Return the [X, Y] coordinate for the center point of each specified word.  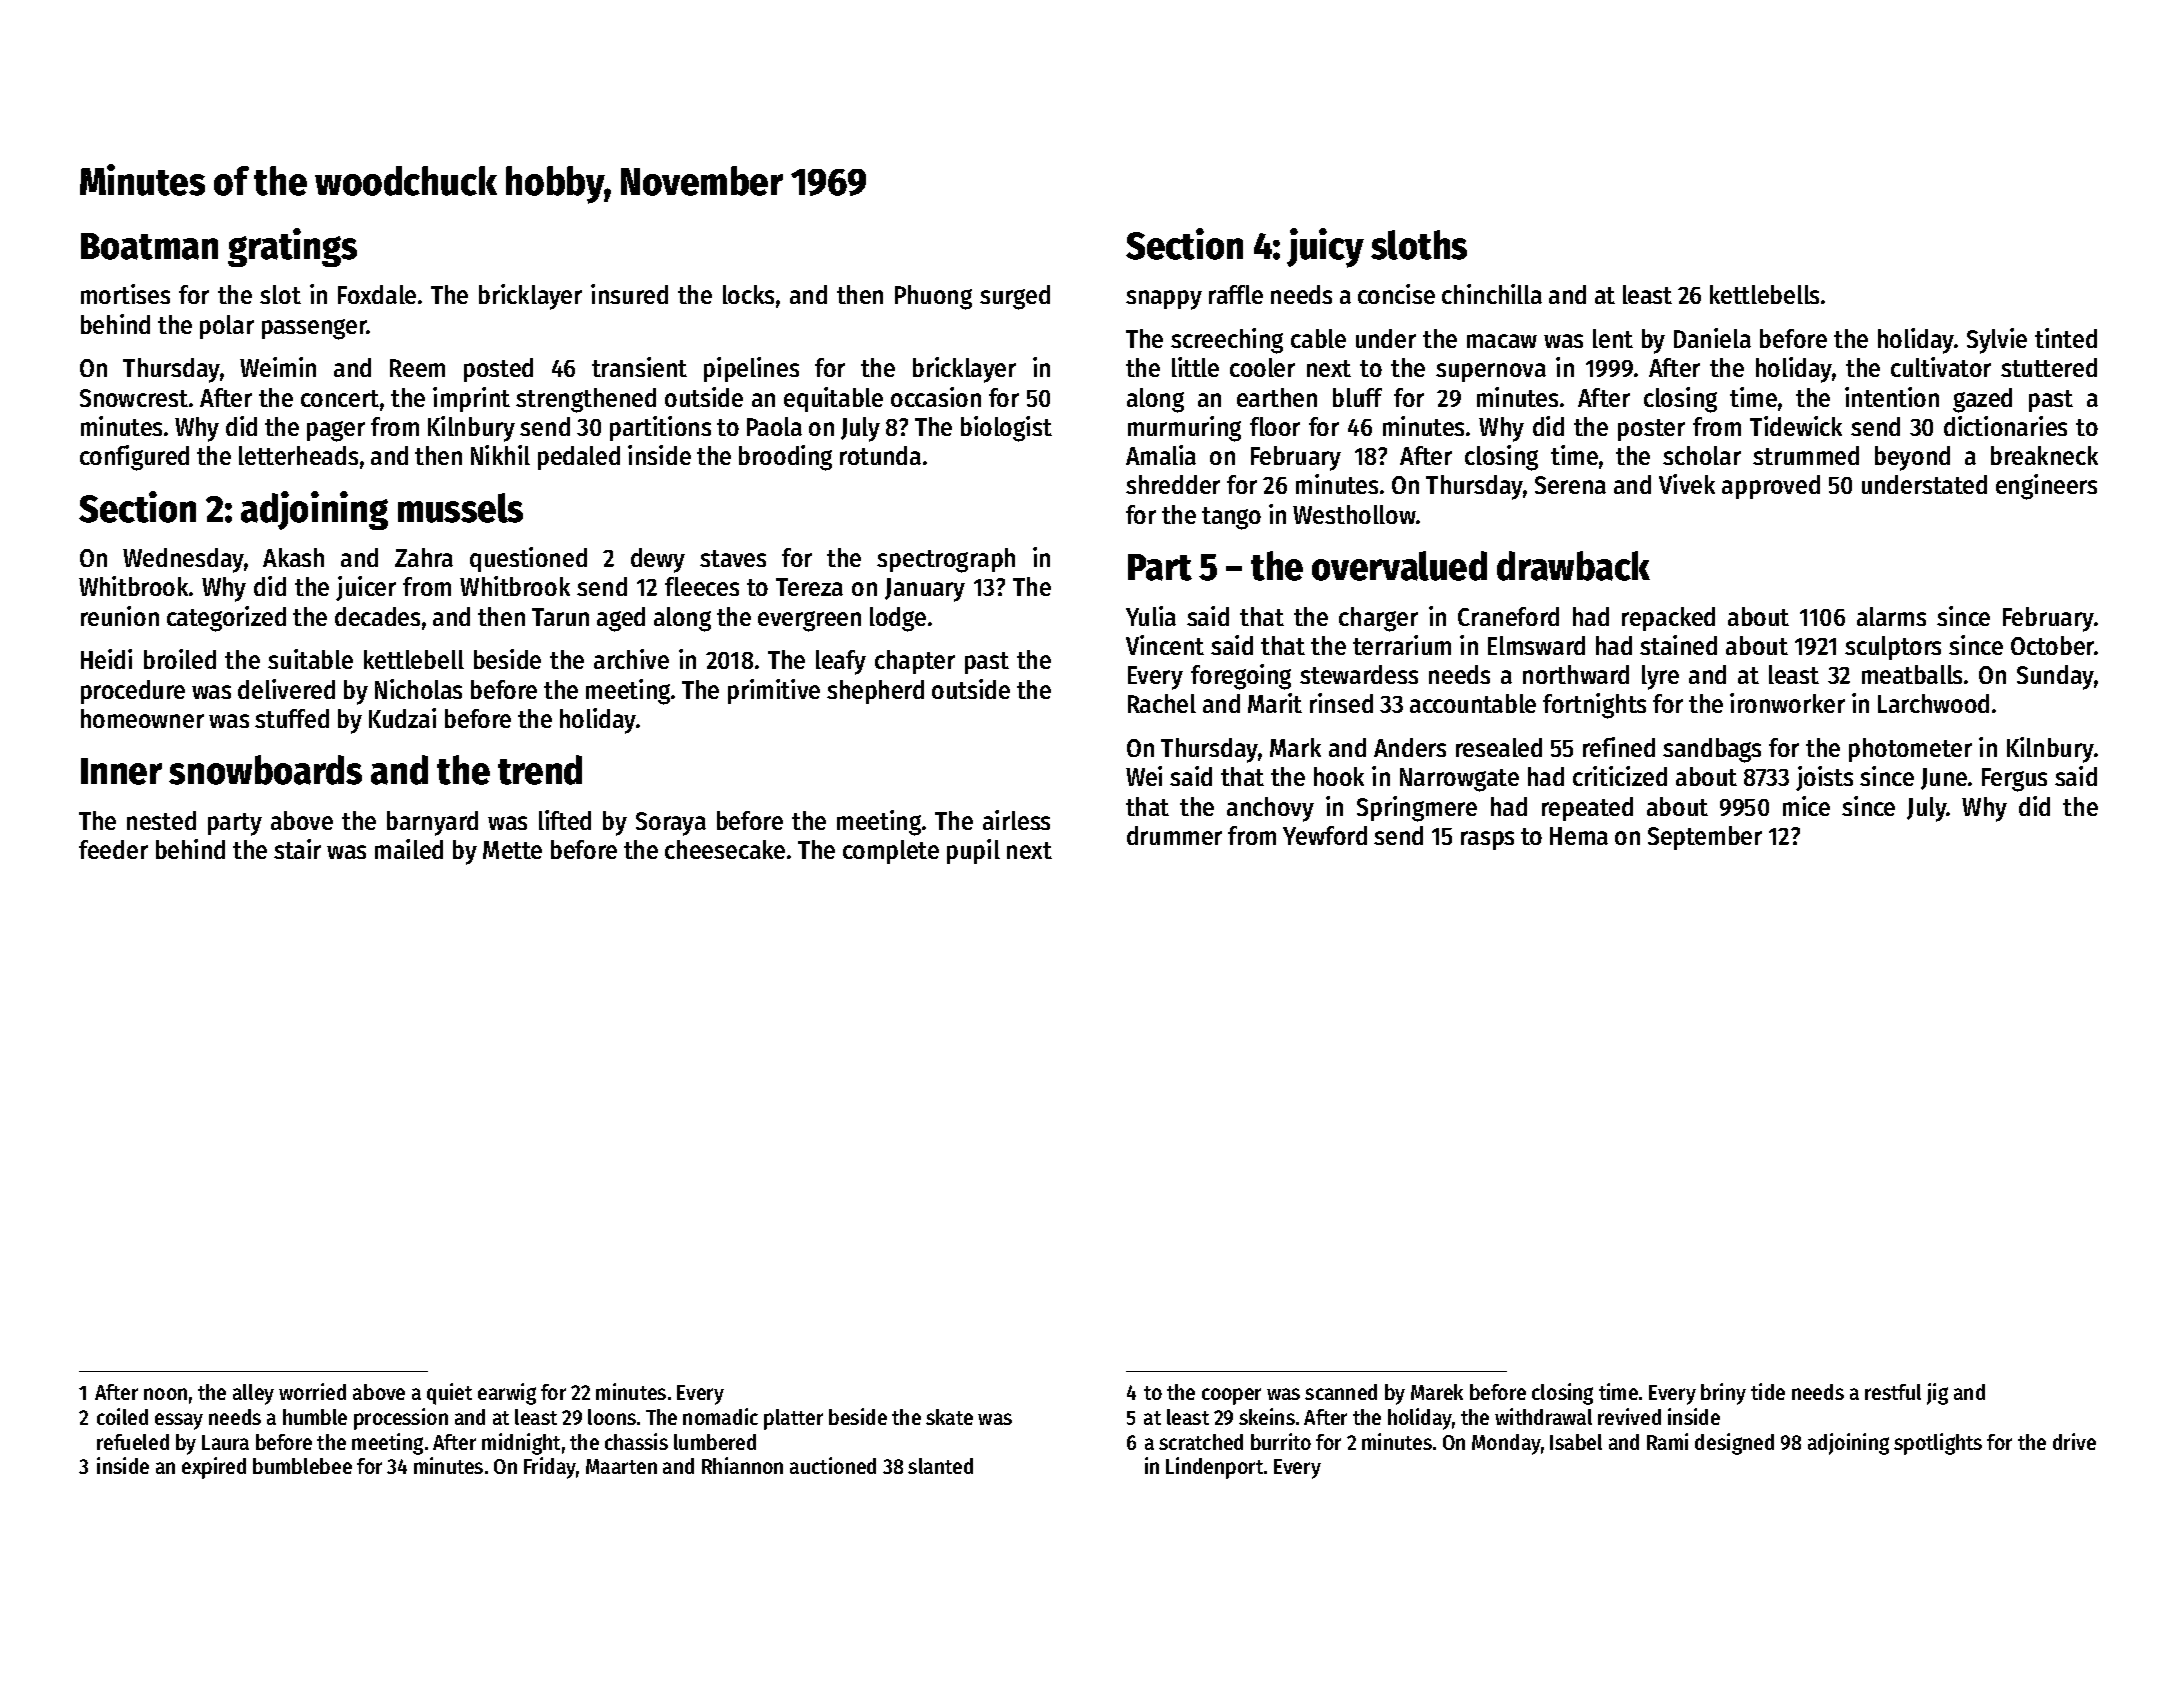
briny [1723, 1394]
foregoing [1241, 677]
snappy [1164, 300]
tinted [2066, 338]
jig [1937, 1394]
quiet [449, 1394]
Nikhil [500, 455]
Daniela [1712, 338]
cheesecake [725, 849]
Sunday [2055, 677]
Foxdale [377, 294]
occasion [936, 397]
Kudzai [402, 718]
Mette [512, 850]
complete [891, 852]
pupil [973, 851]
